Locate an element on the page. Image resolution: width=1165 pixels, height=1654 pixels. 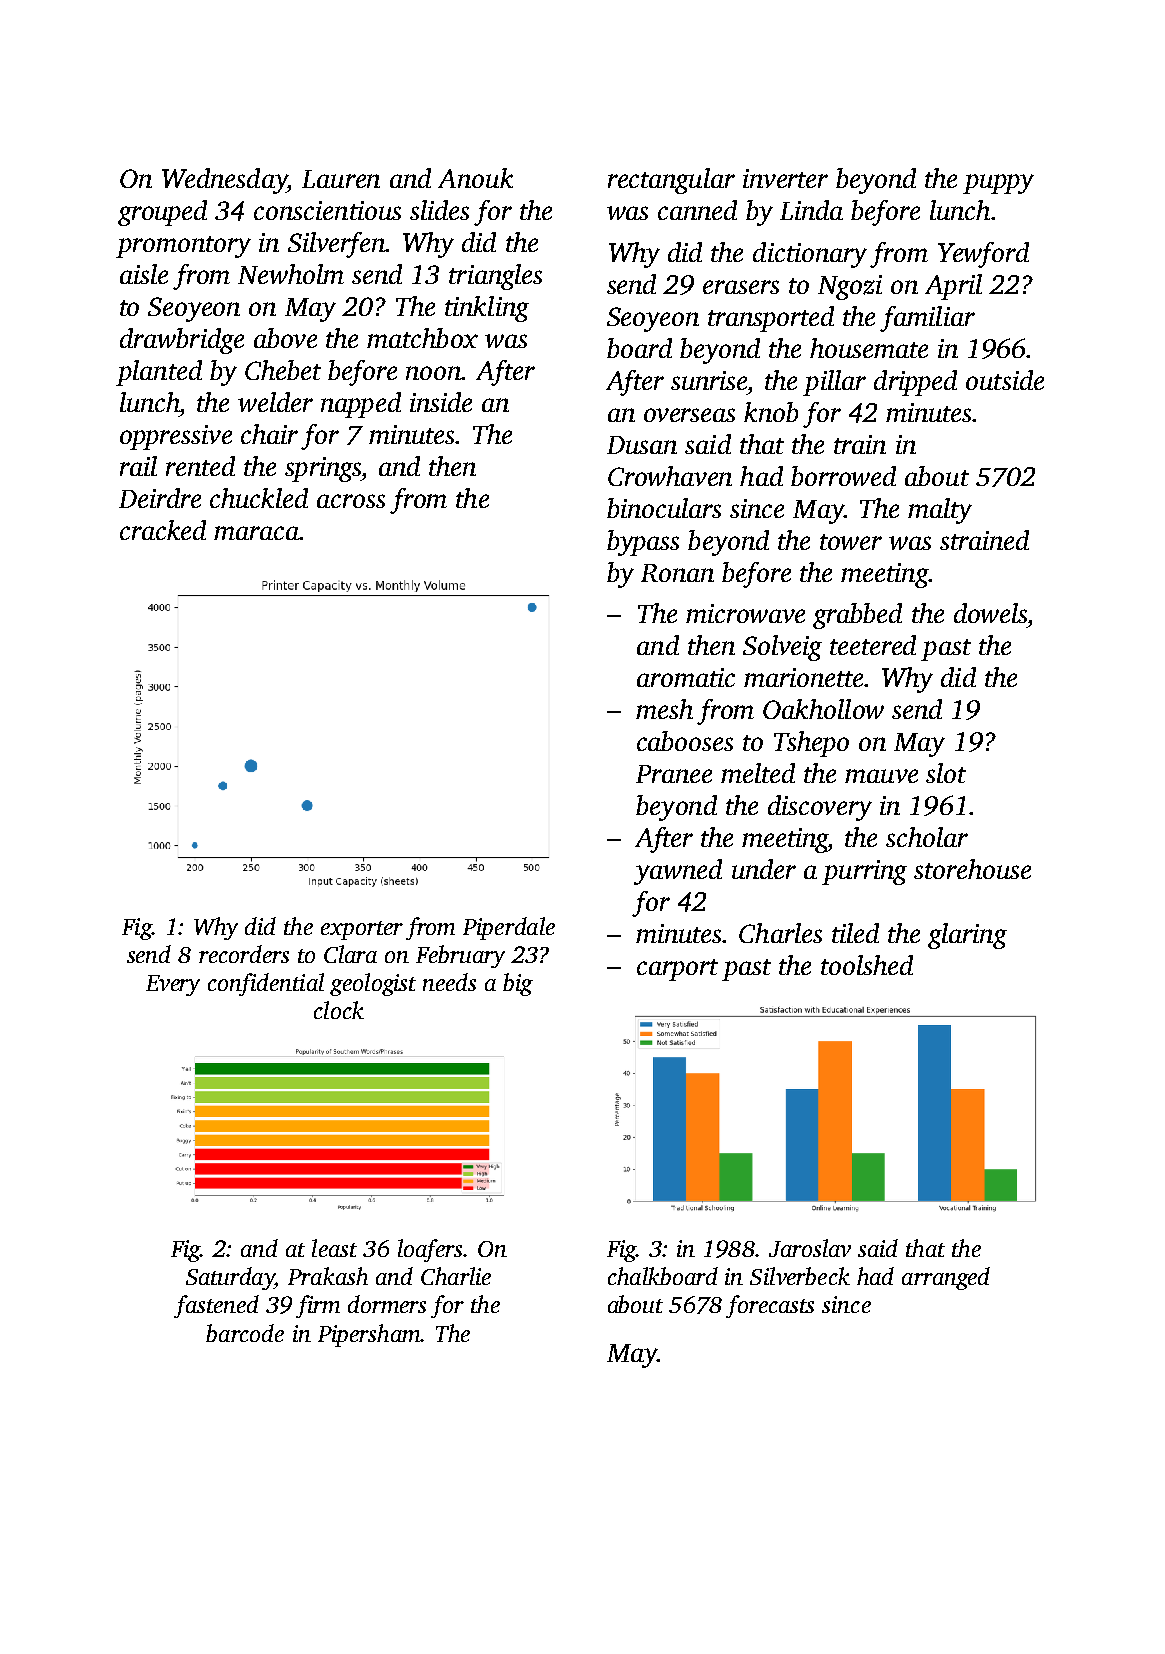
tower is located at coordinates (851, 542).
